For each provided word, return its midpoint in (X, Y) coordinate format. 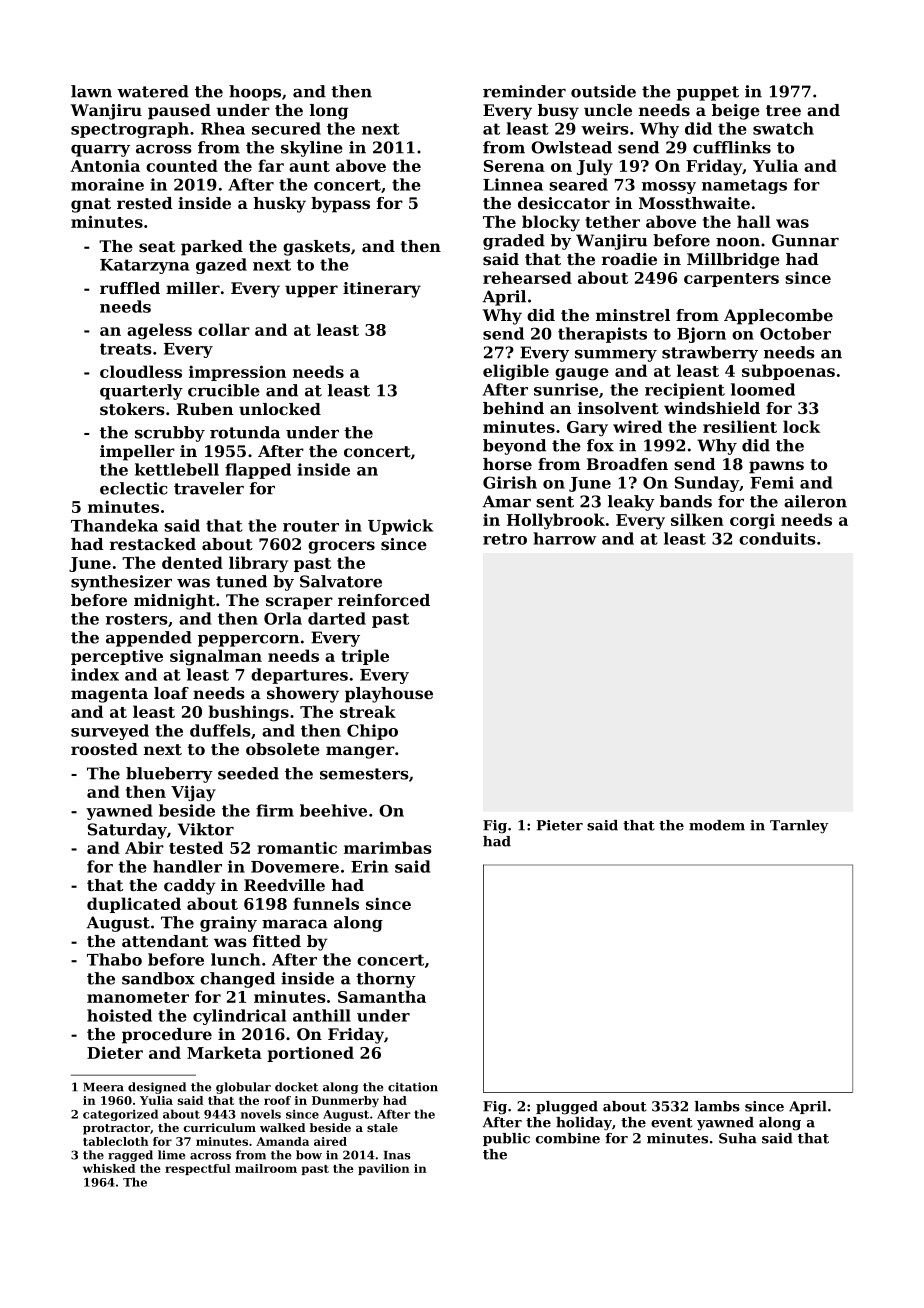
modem (717, 825)
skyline (312, 149)
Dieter (115, 1052)
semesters (364, 774)
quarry (100, 151)
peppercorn (248, 641)
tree (783, 110)
